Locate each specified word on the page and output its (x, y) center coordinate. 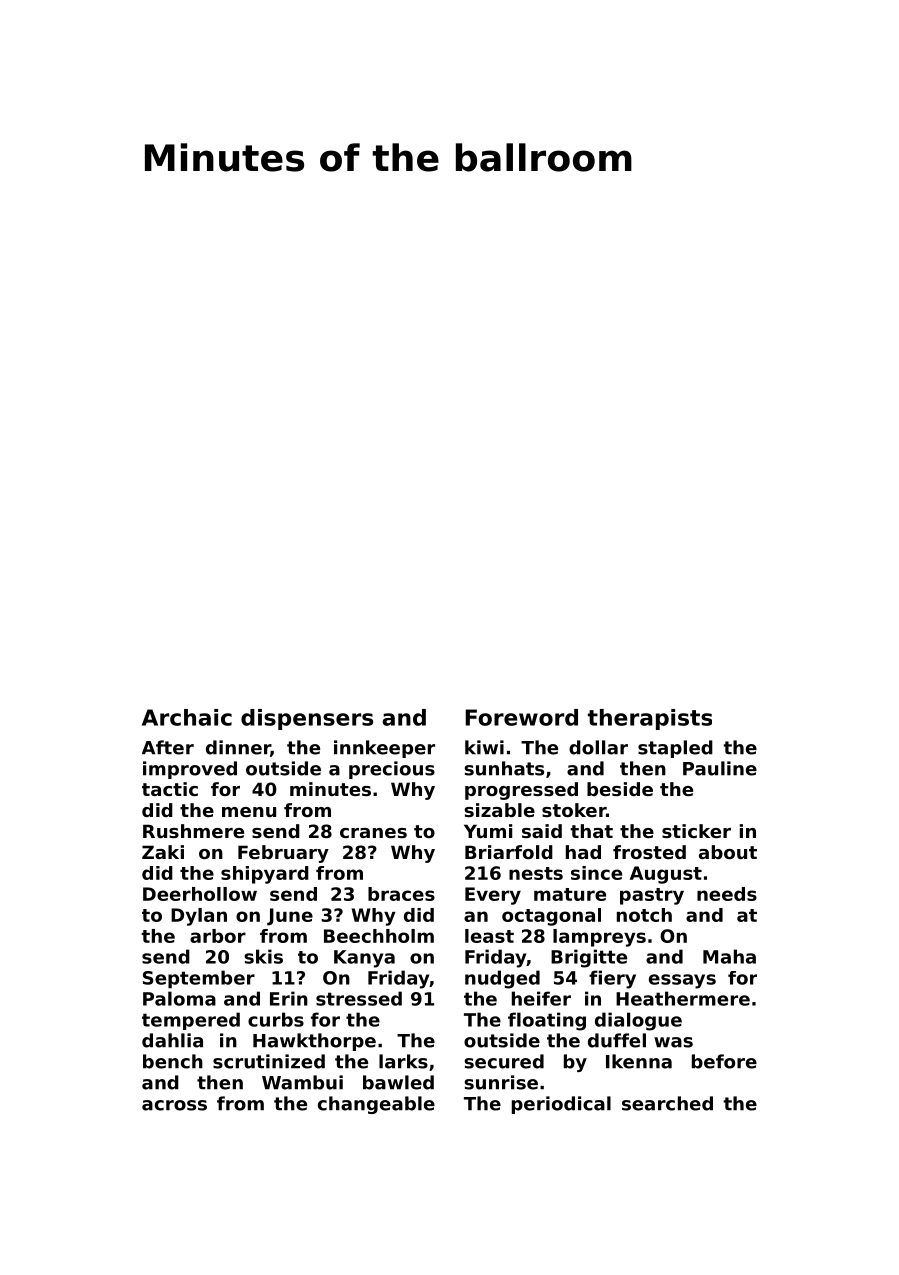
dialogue (638, 1021)
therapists (650, 719)
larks (403, 1061)
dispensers (307, 719)
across (174, 1105)
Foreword (521, 717)
